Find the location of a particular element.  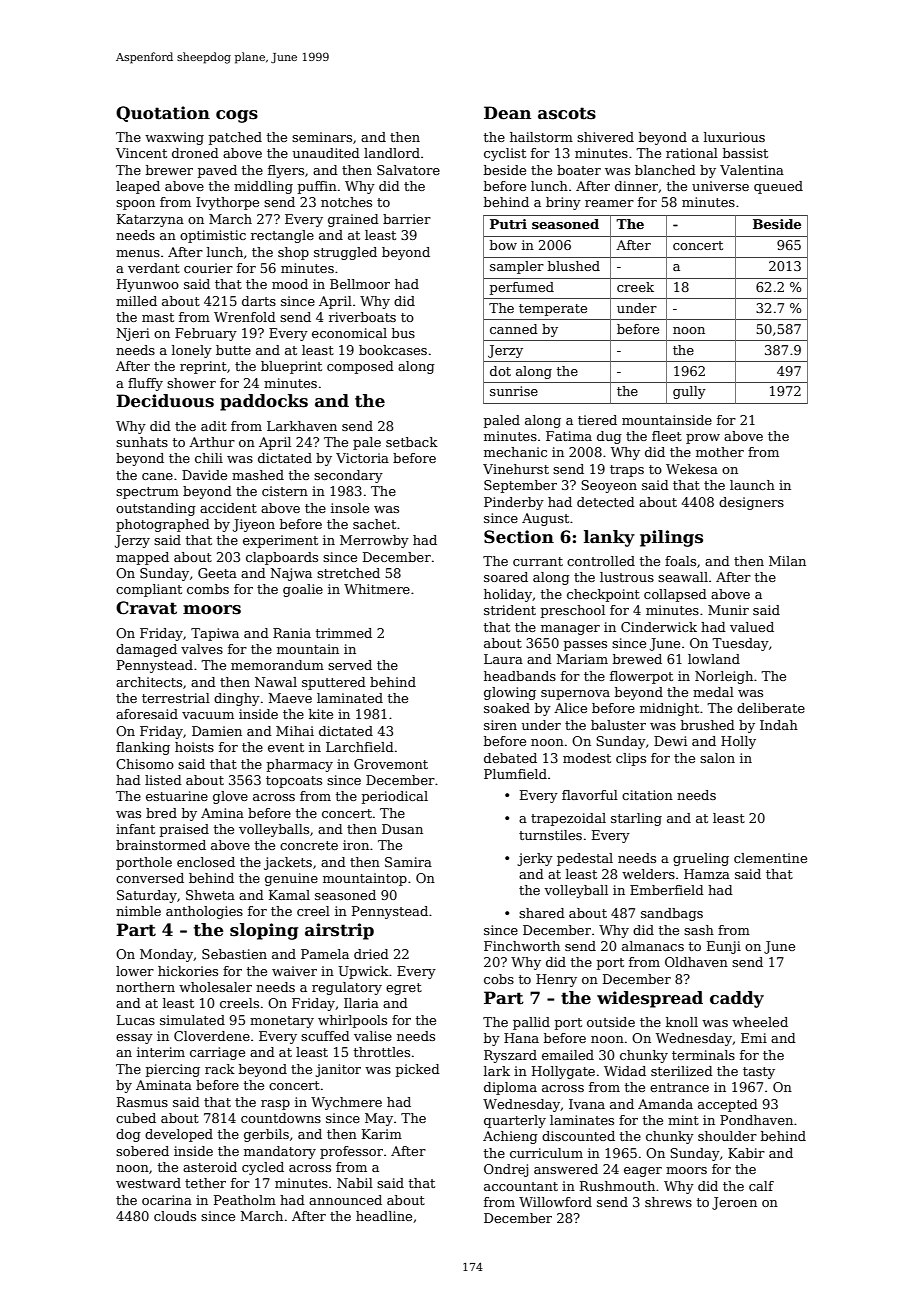

sunhats is located at coordinates (142, 442).
